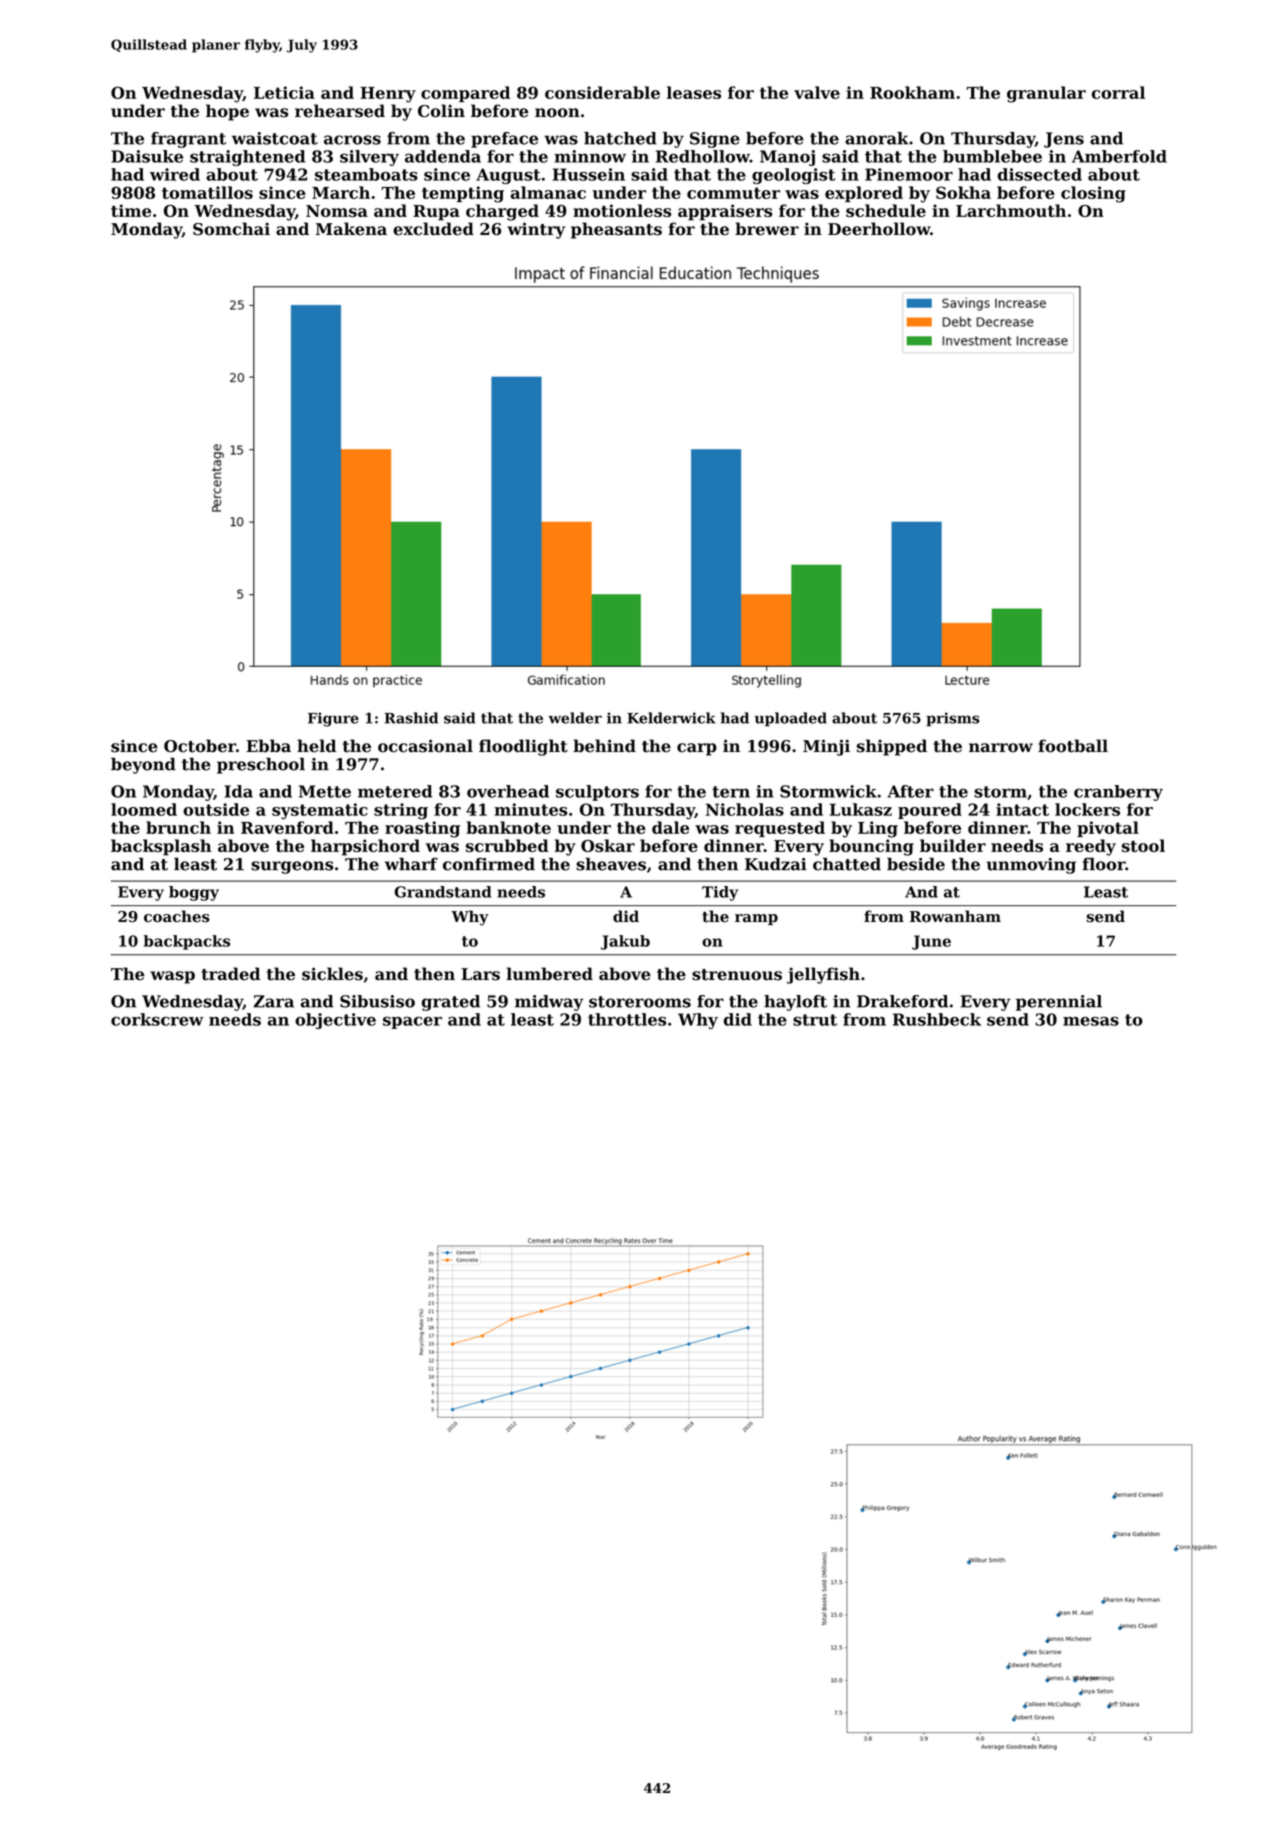  What do you see at coordinates (879, 229) in the screenshot?
I see `Deerhollow` at bounding box center [879, 229].
